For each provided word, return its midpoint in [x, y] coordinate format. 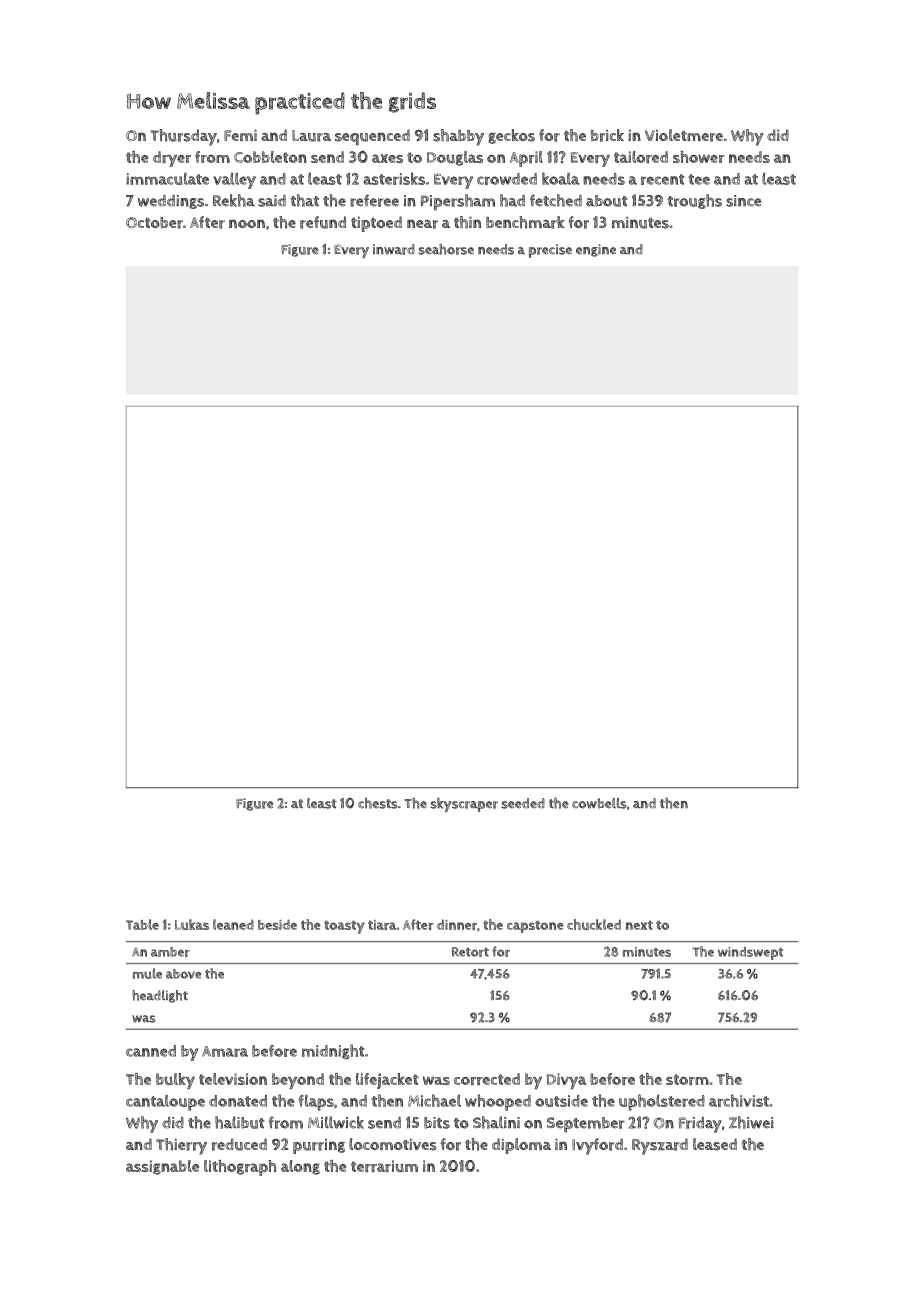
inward [394, 249]
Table [142, 924]
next [639, 925]
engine [596, 250]
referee [374, 200]
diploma [521, 1146]
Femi [240, 135]
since [743, 201]
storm [687, 1080]
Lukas [192, 924]
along [300, 1167]
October [154, 223]
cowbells [599, 803]
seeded [523, 803]
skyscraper [464, 805]
